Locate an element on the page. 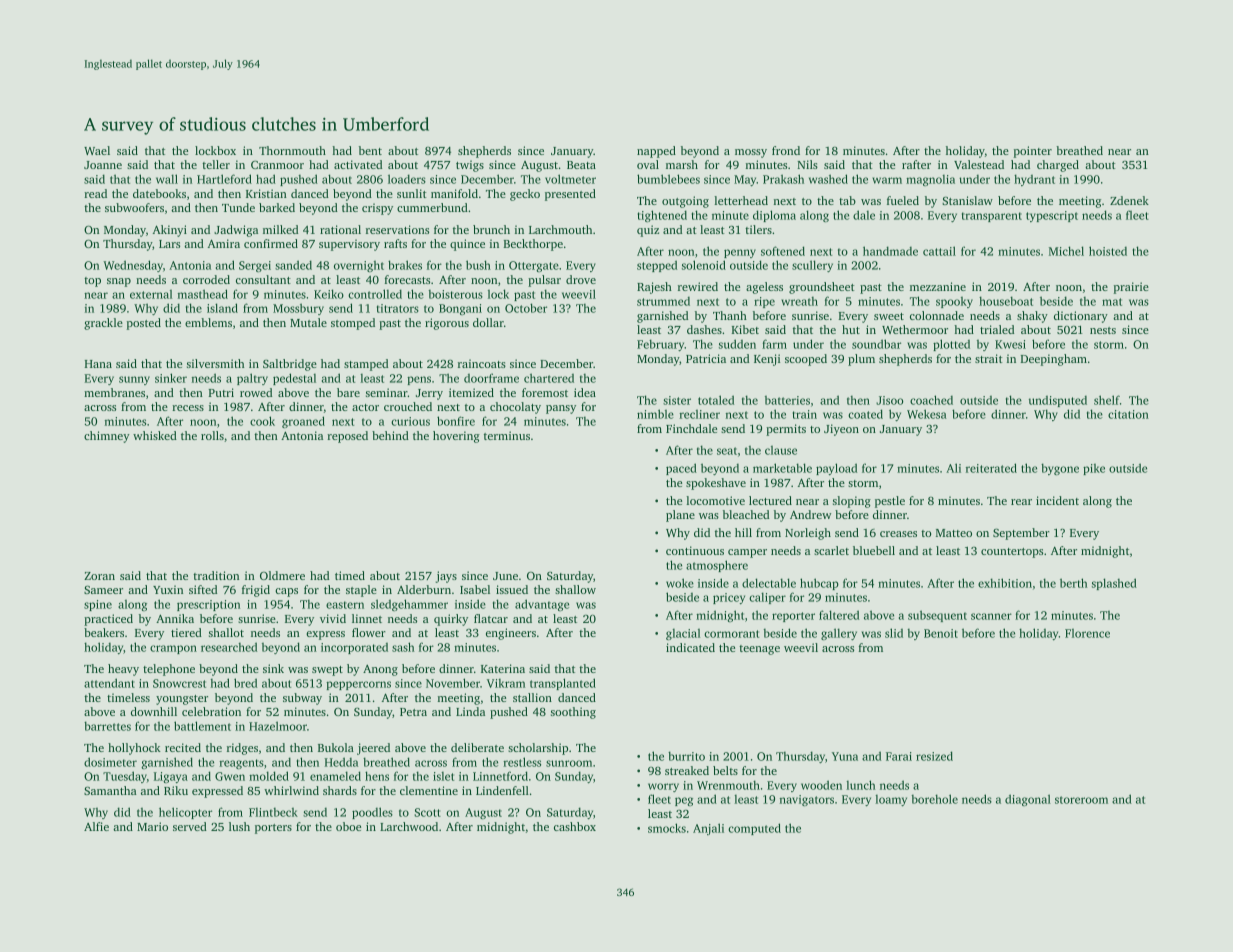 Image resolution: width=1233 pixels, height=952 pixels. Patricia is located at coordinates (706, 358).
